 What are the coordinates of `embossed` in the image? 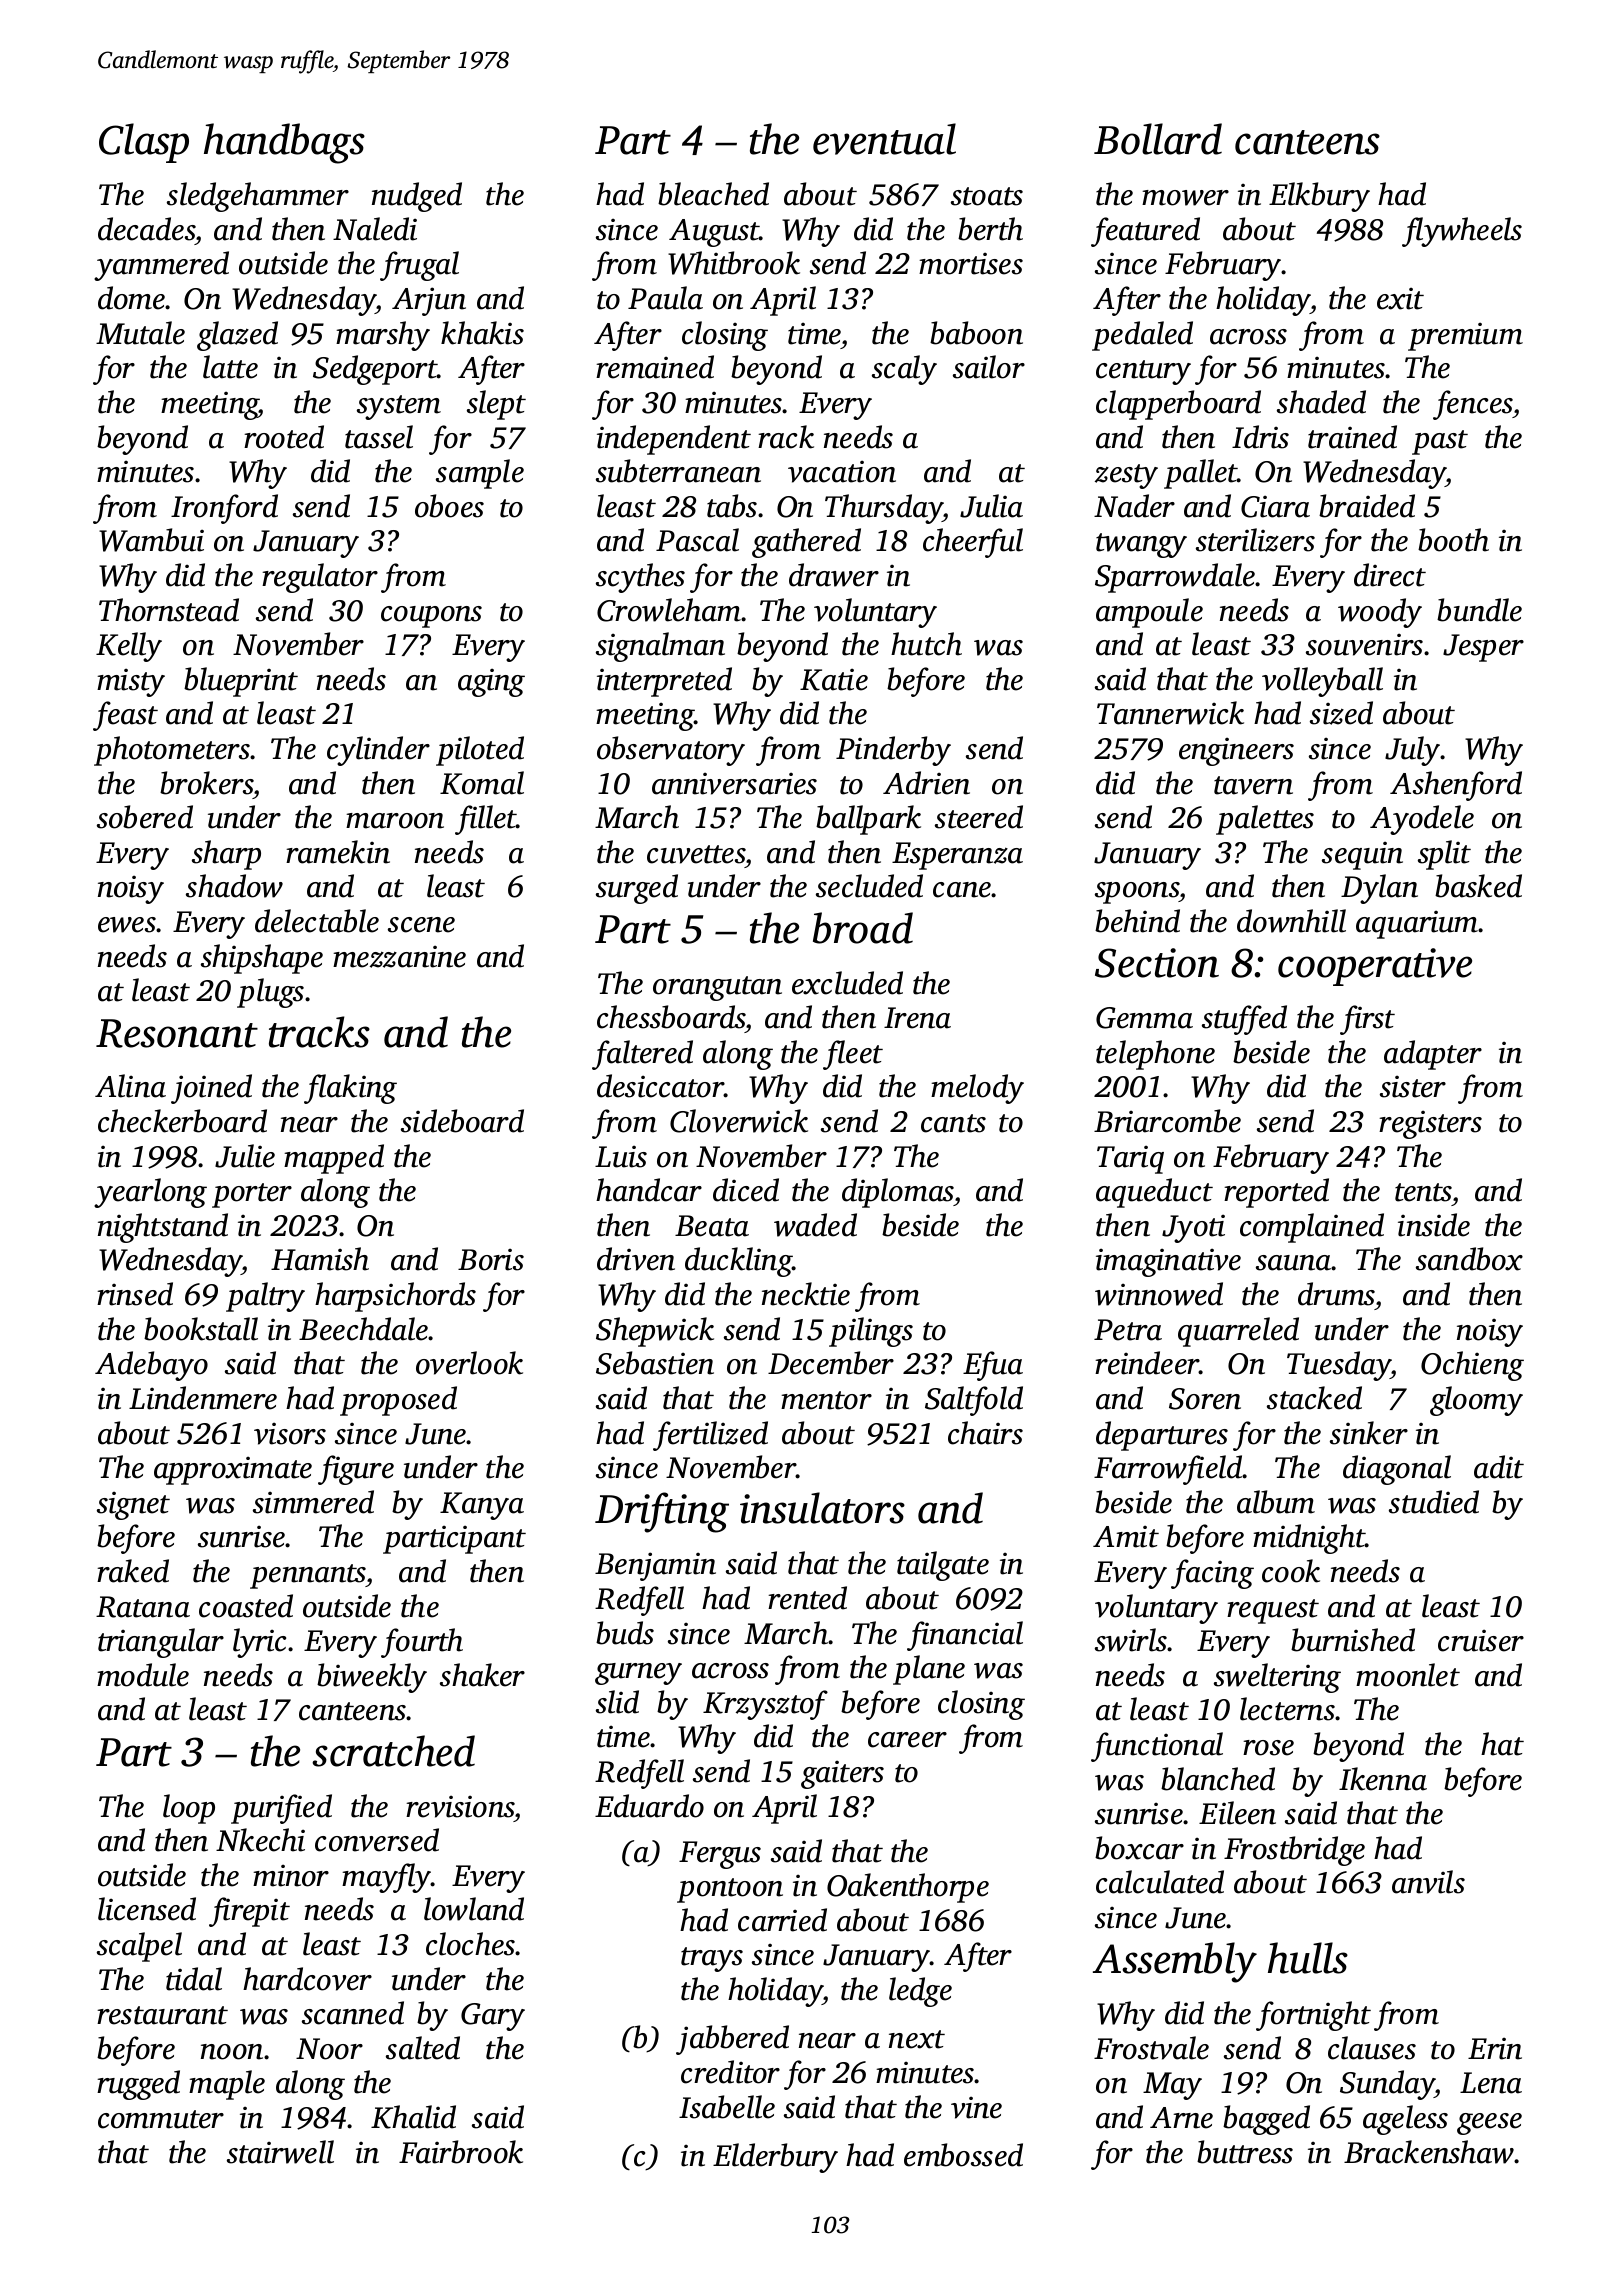 It's located at (963, 2155).
